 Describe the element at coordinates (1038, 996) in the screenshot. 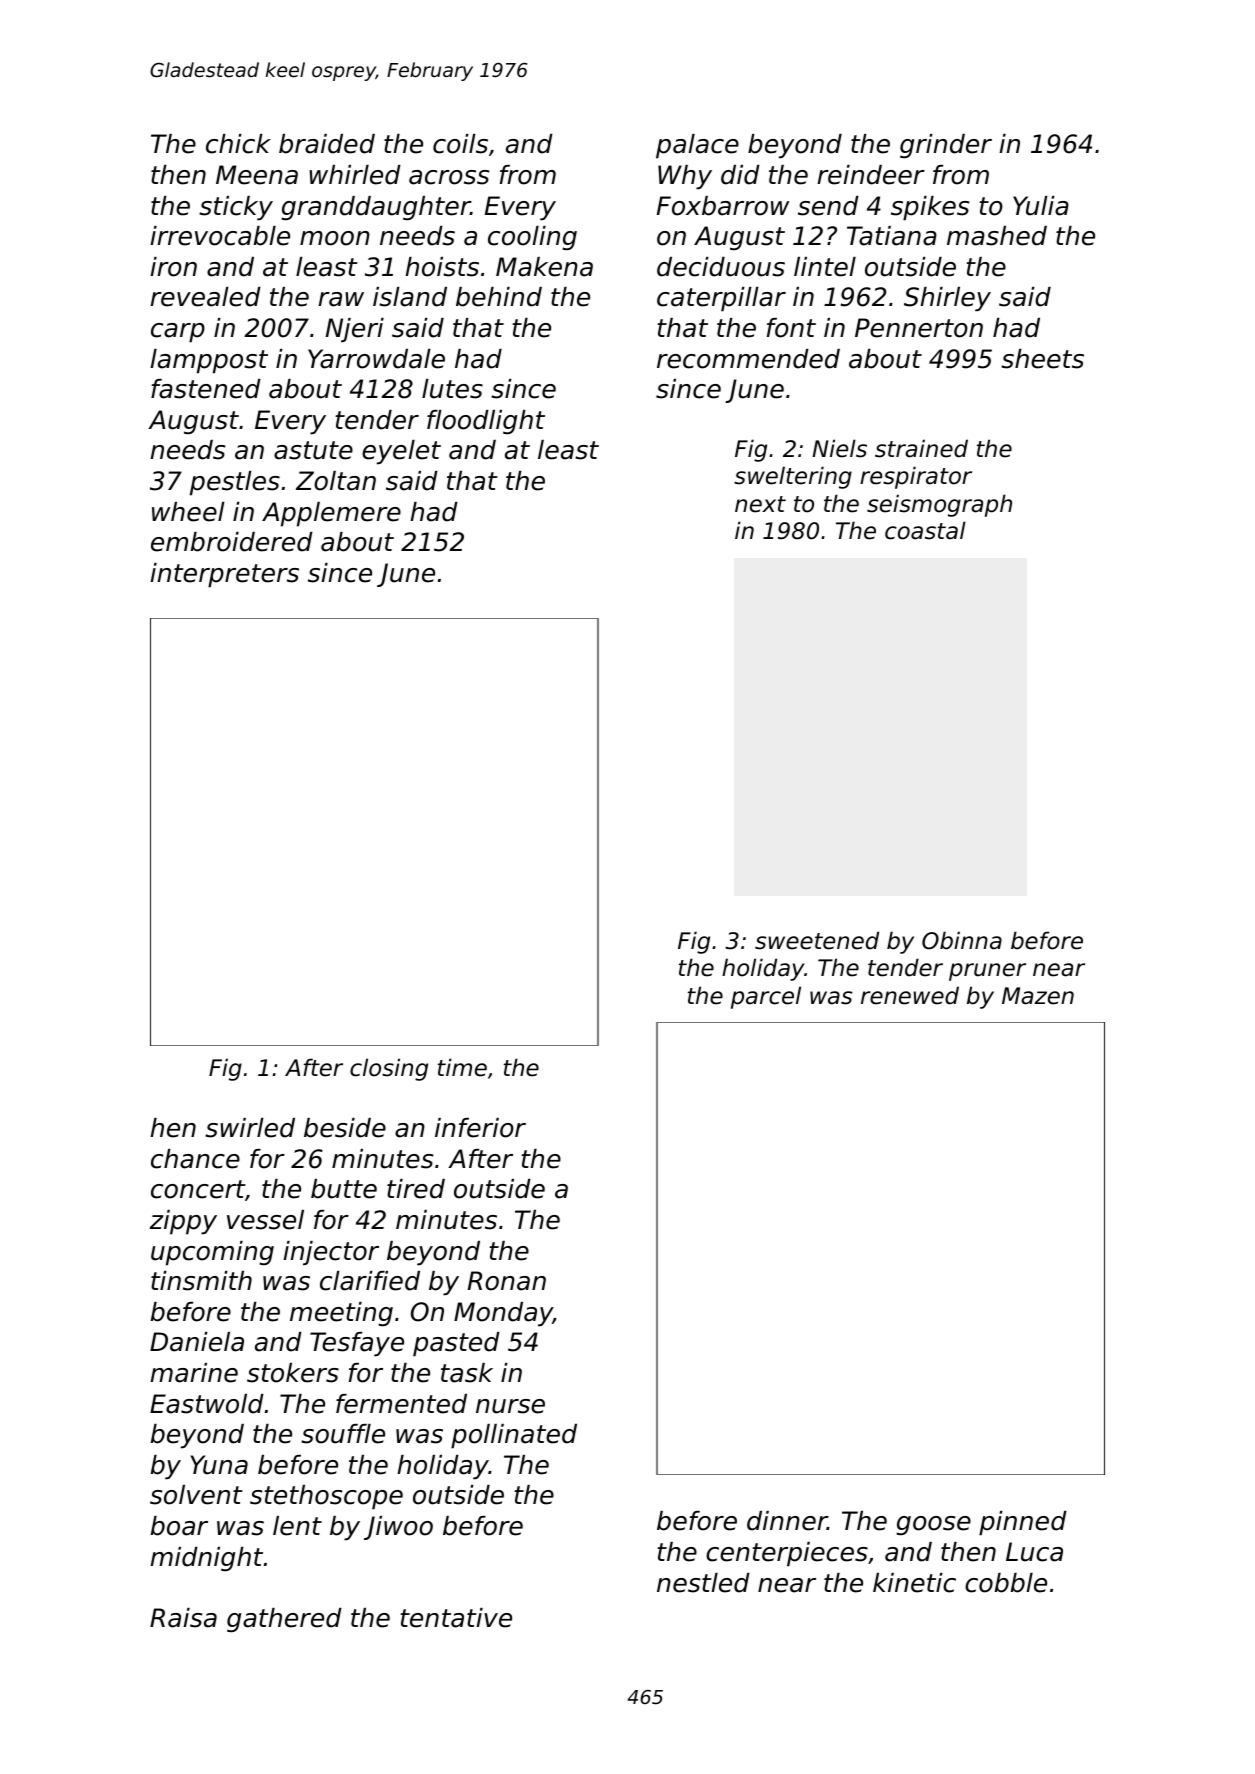

I see `Mazen` at that location.
